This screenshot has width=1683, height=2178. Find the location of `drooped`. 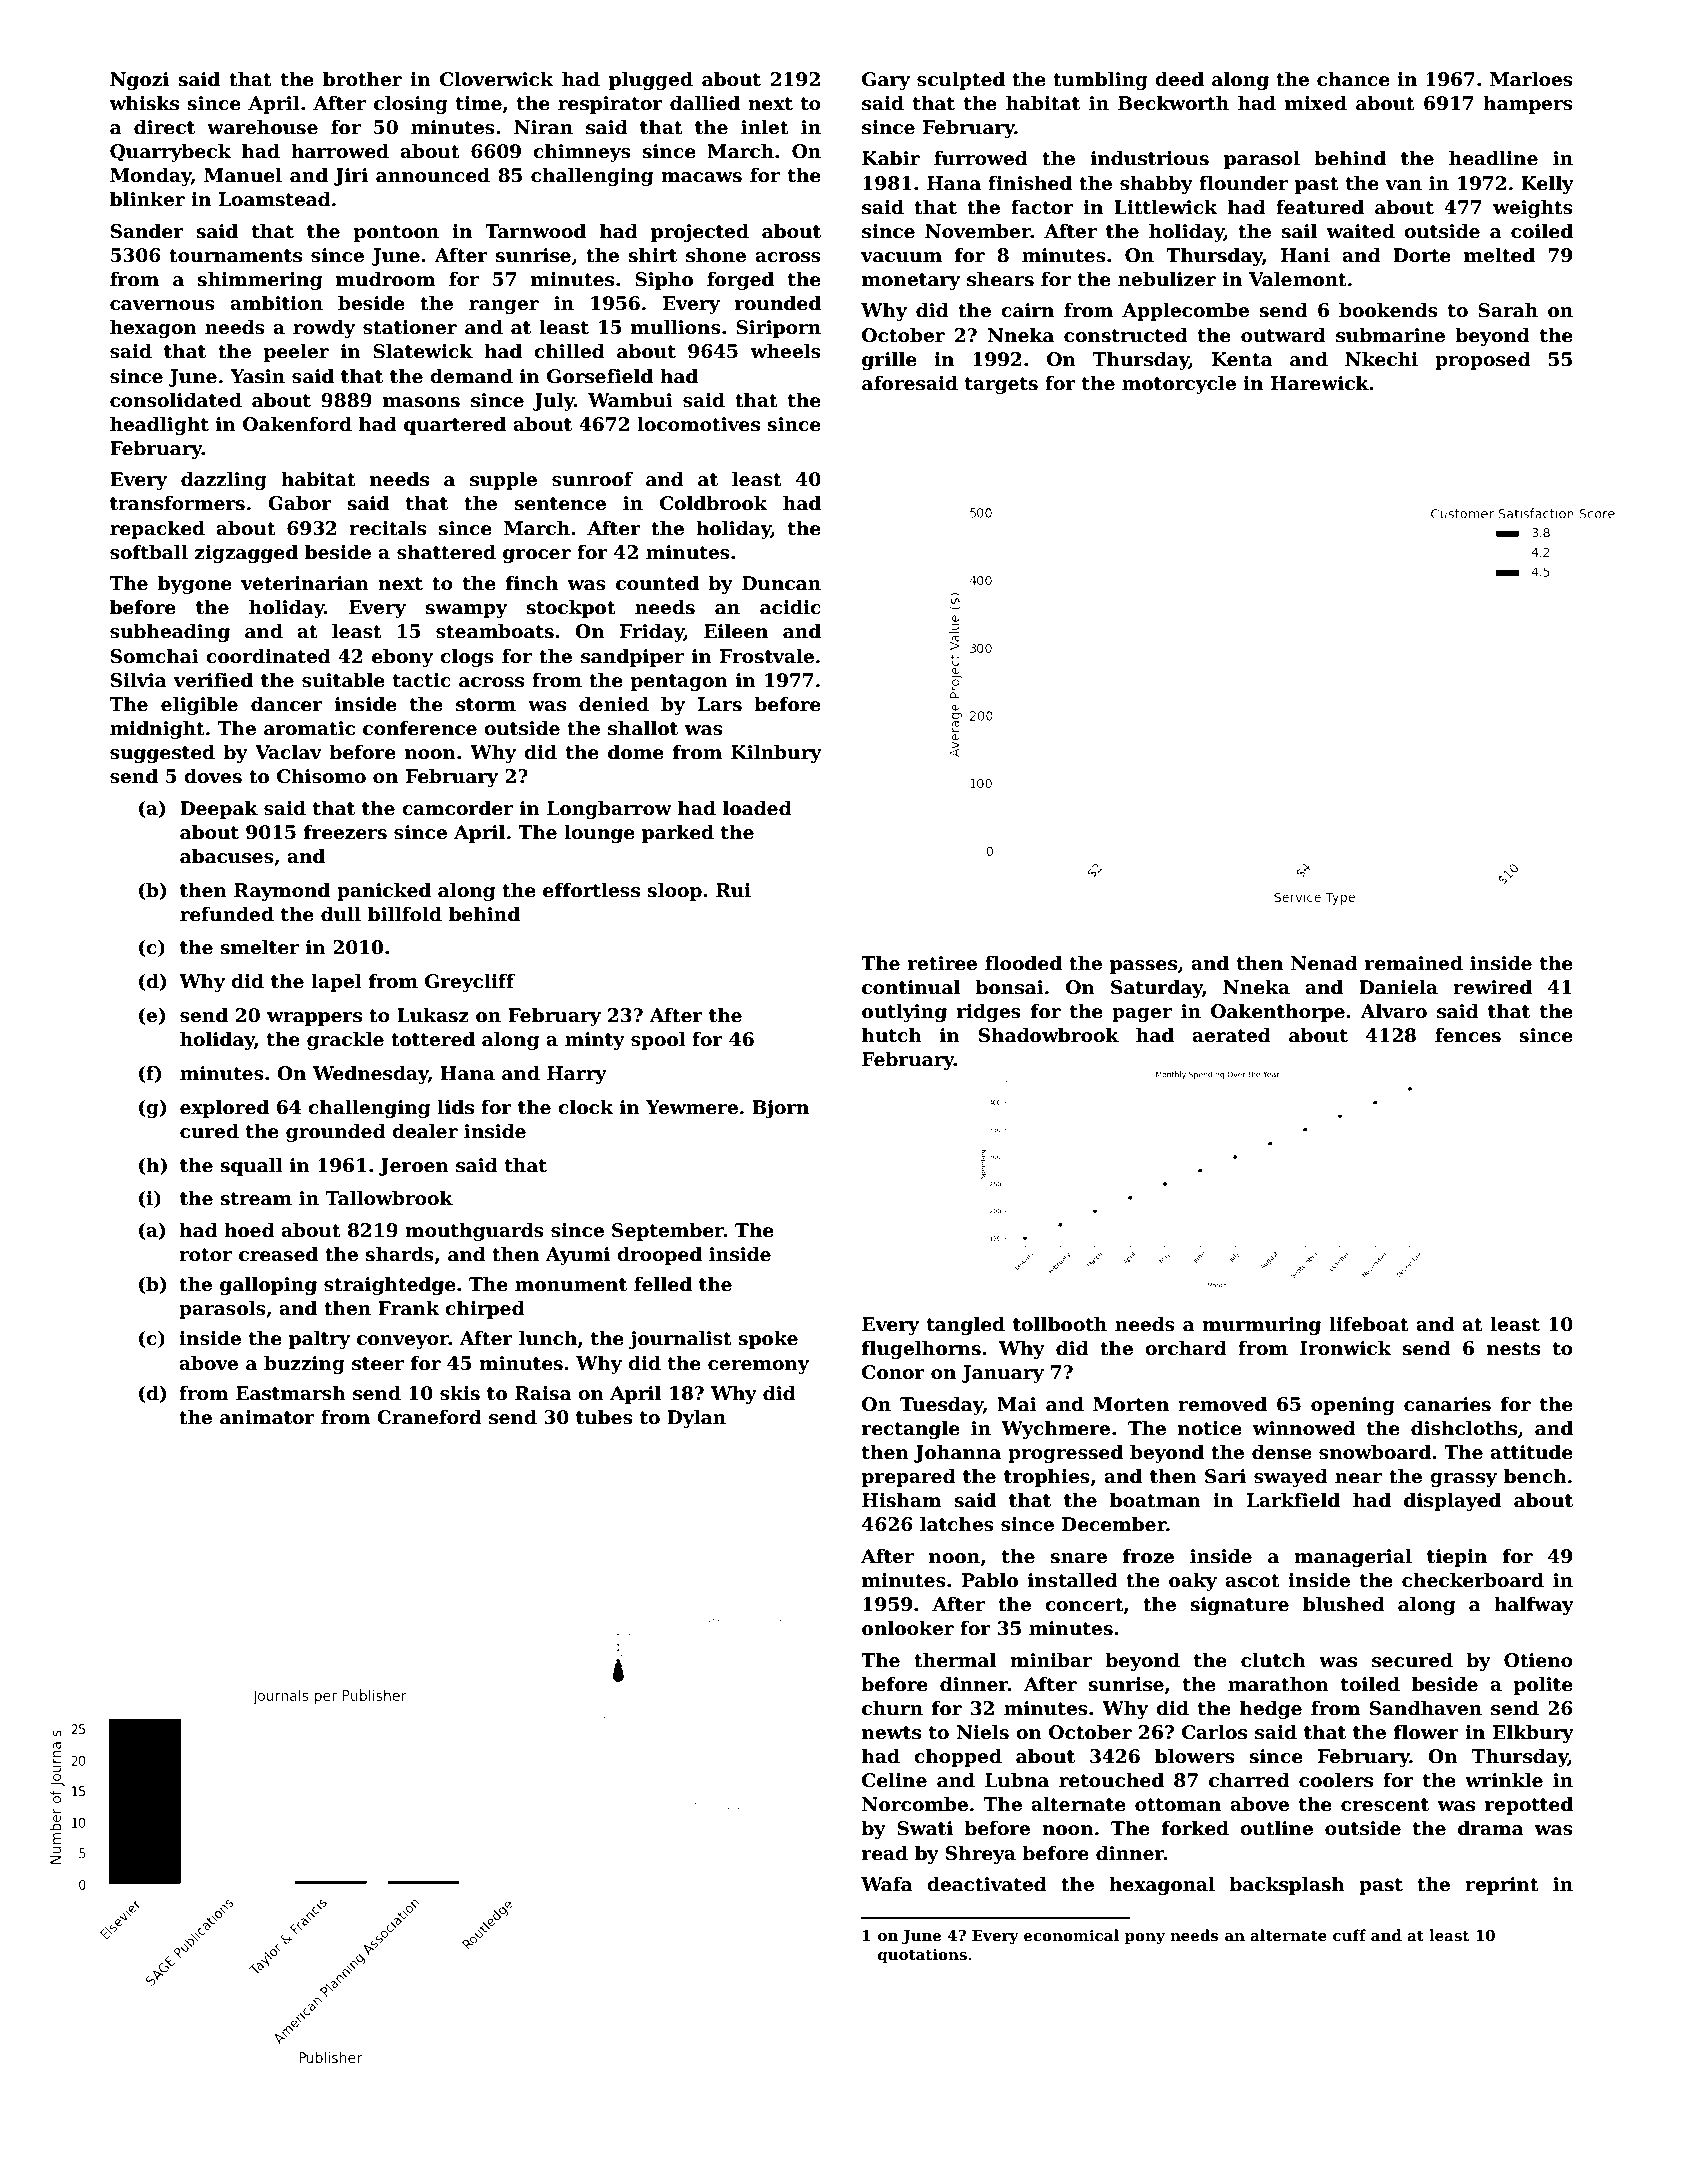

drooped is located at coordinates (659, 1255).
